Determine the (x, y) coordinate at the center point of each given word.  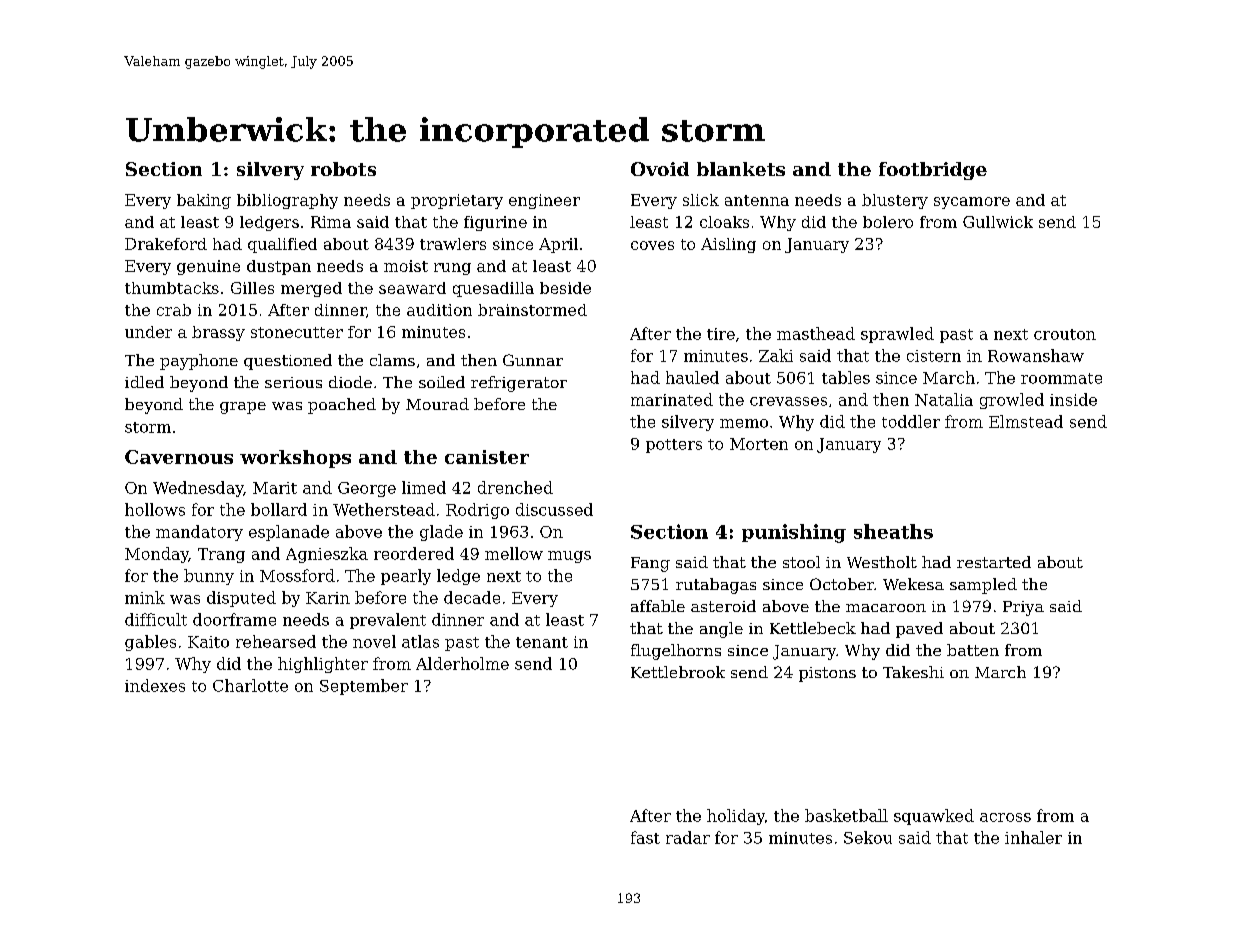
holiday (736, 817)
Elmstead (1026, 421)
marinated (672, 399)
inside (1073, 399)
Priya (1023, 608)
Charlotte (250, 685)
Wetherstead (384, 509)
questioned (288, 362)
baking (204, 201)
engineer (544, 201)
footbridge (933, 171)
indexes (155, 685)
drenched (515, 487)
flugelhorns (676, 652)
